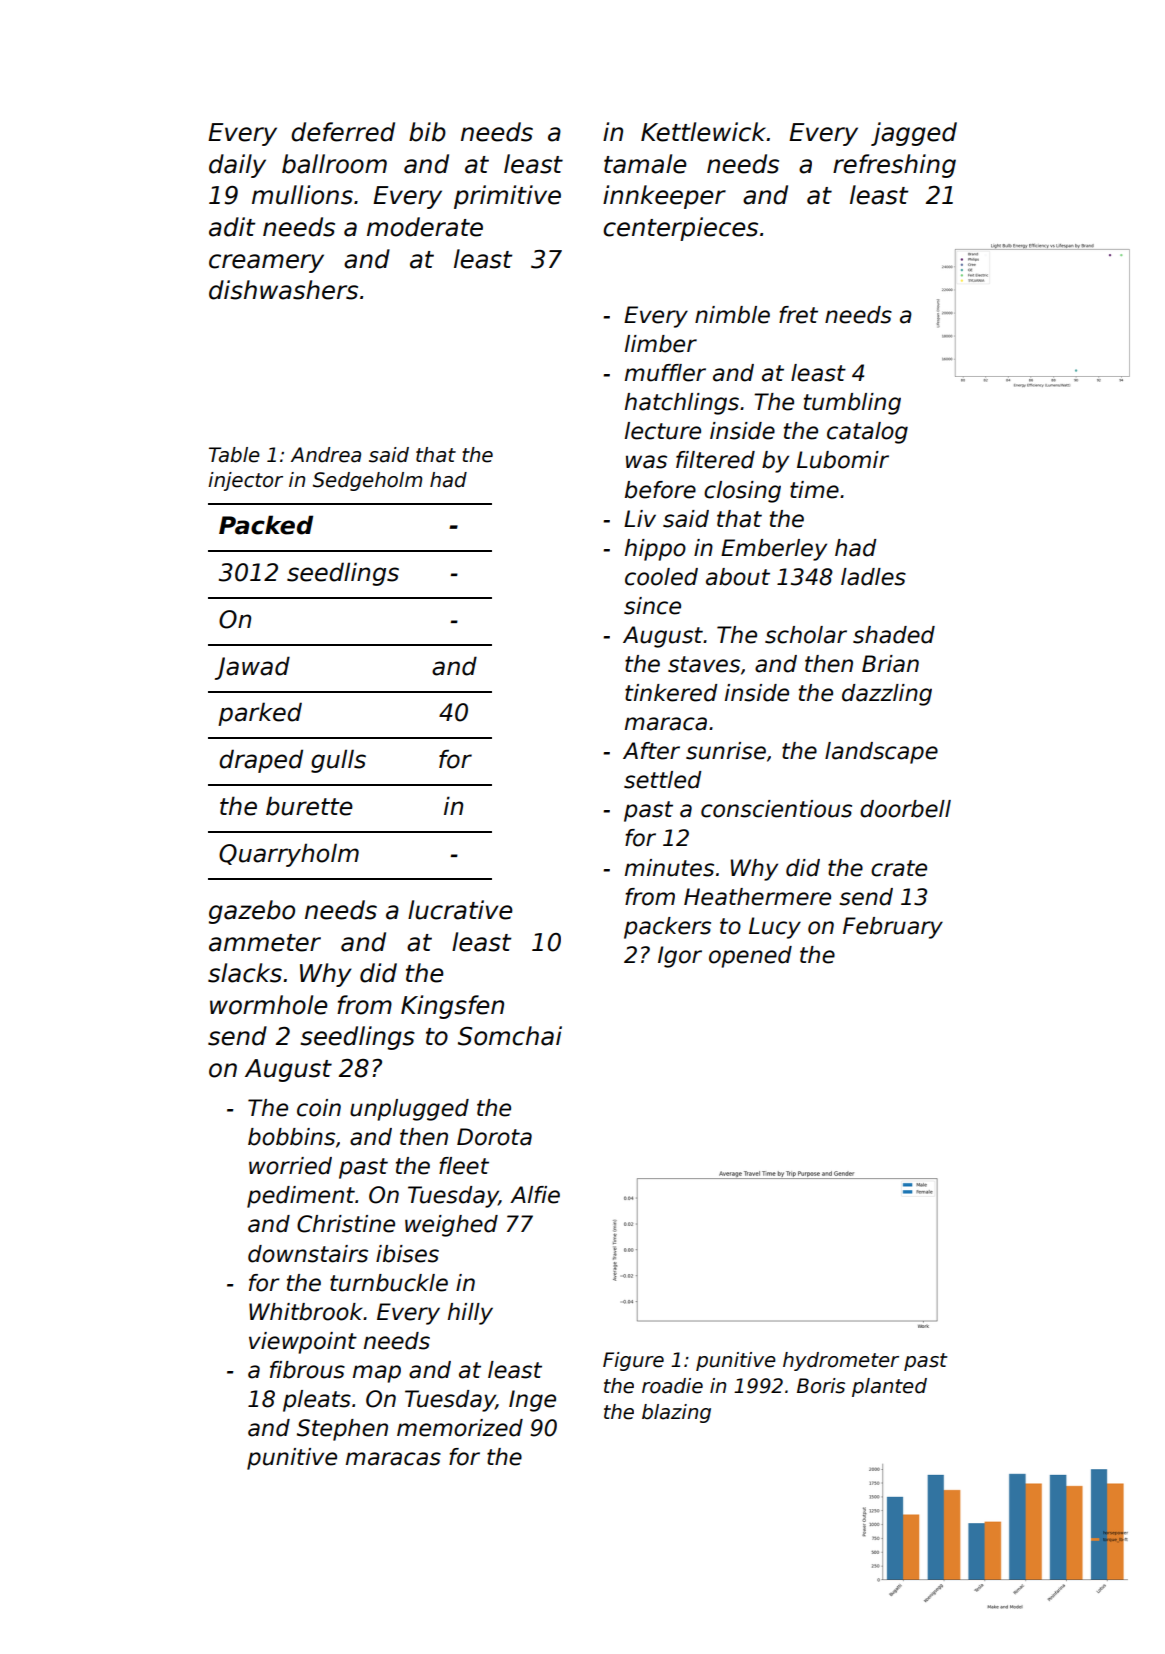  What do you see at coordinates (704, 664) in the document?
I see `staves` at bounding box center [704, 664].
